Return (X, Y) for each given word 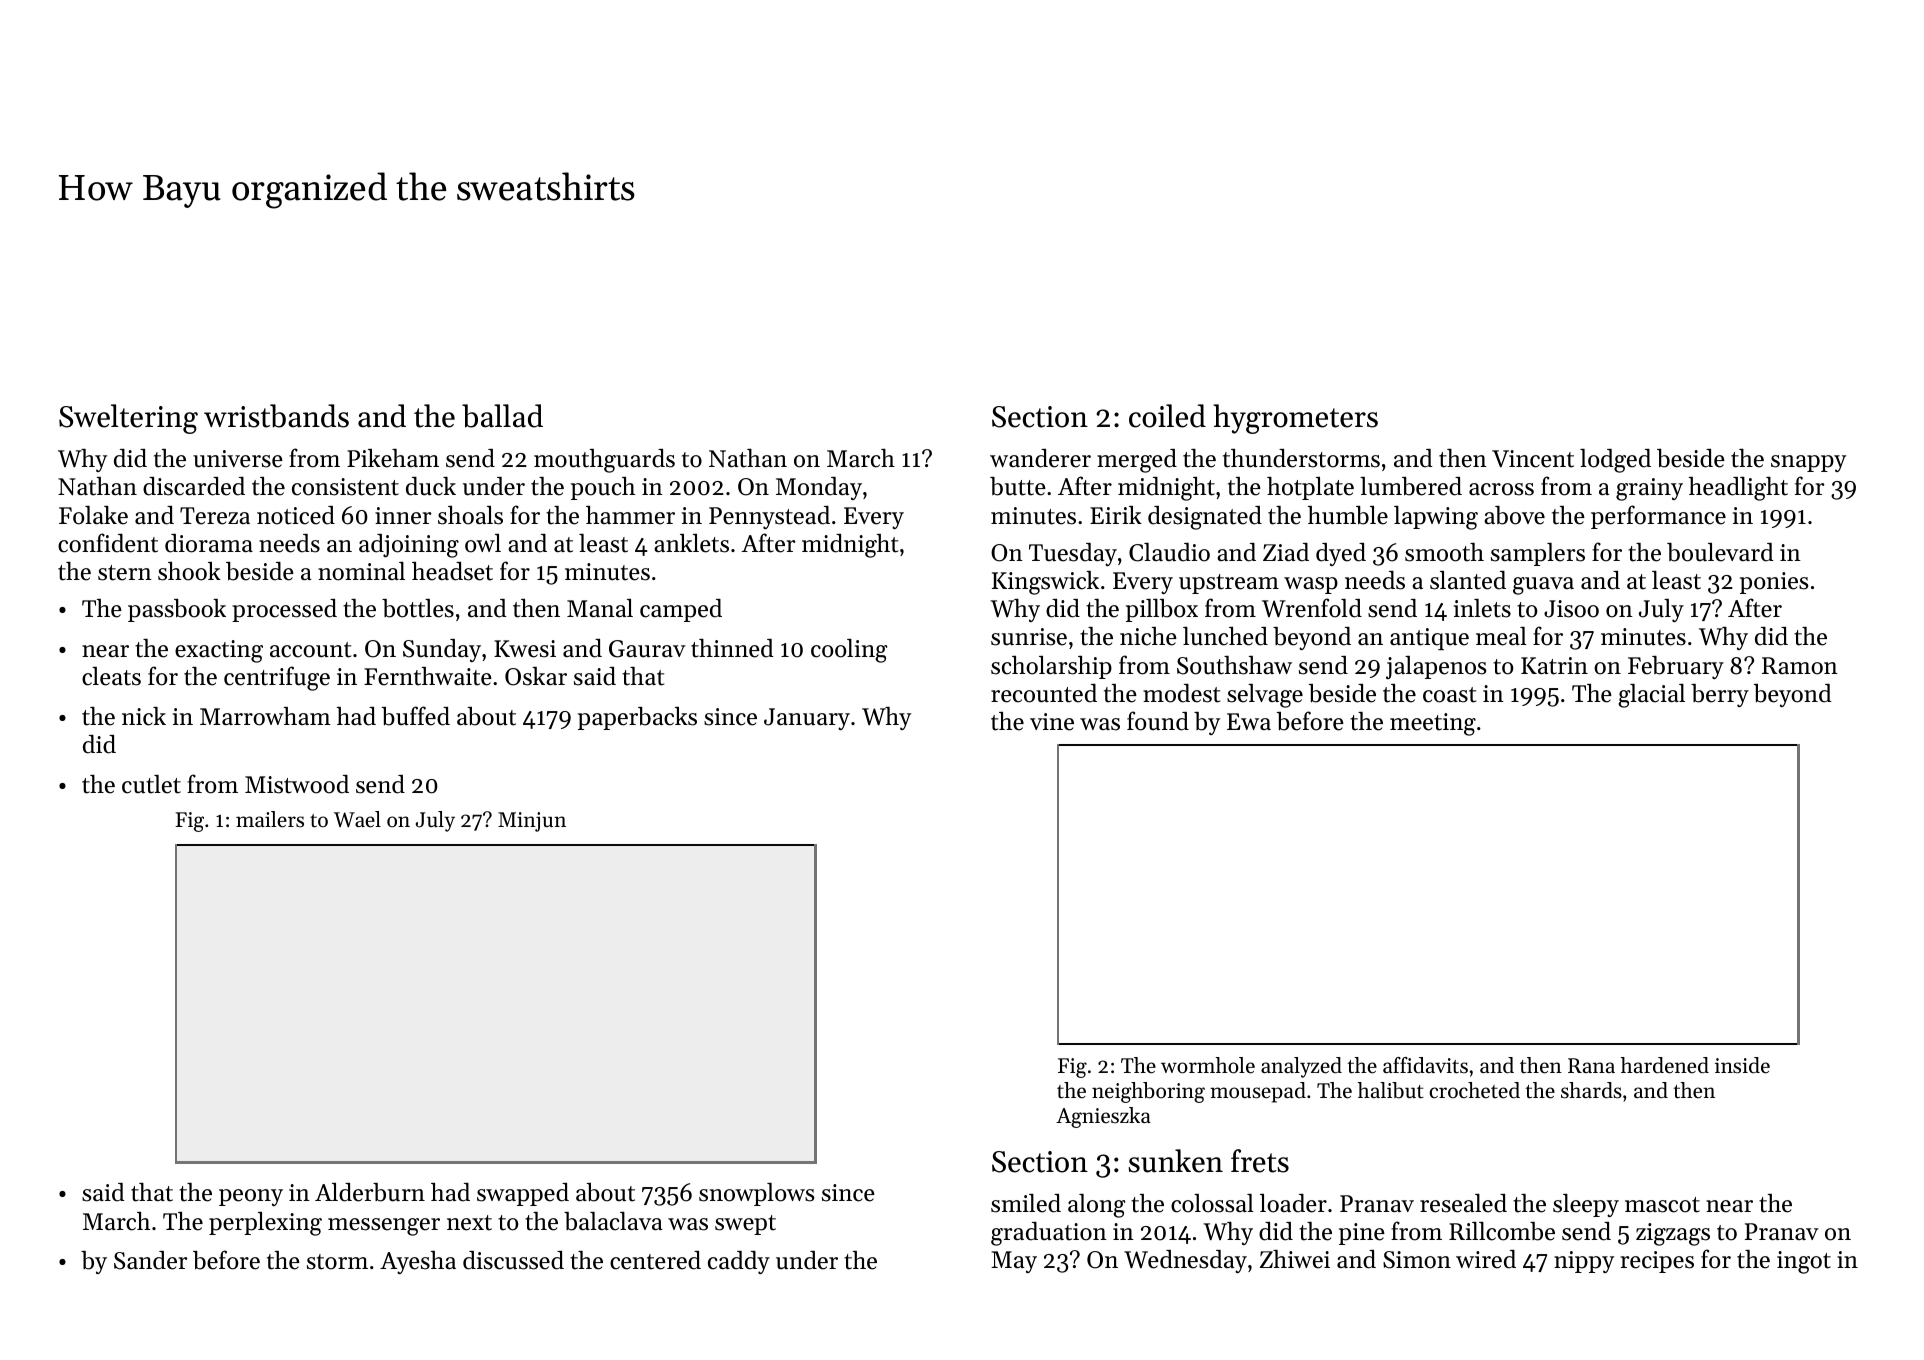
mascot (1662, 1205)
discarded (194, 486)
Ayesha (418, 1262)
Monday (819, 488)
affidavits (1425, 1065)
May (1014, 1262)
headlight (1738, 489)
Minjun (532, 822)
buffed (416, 716)
